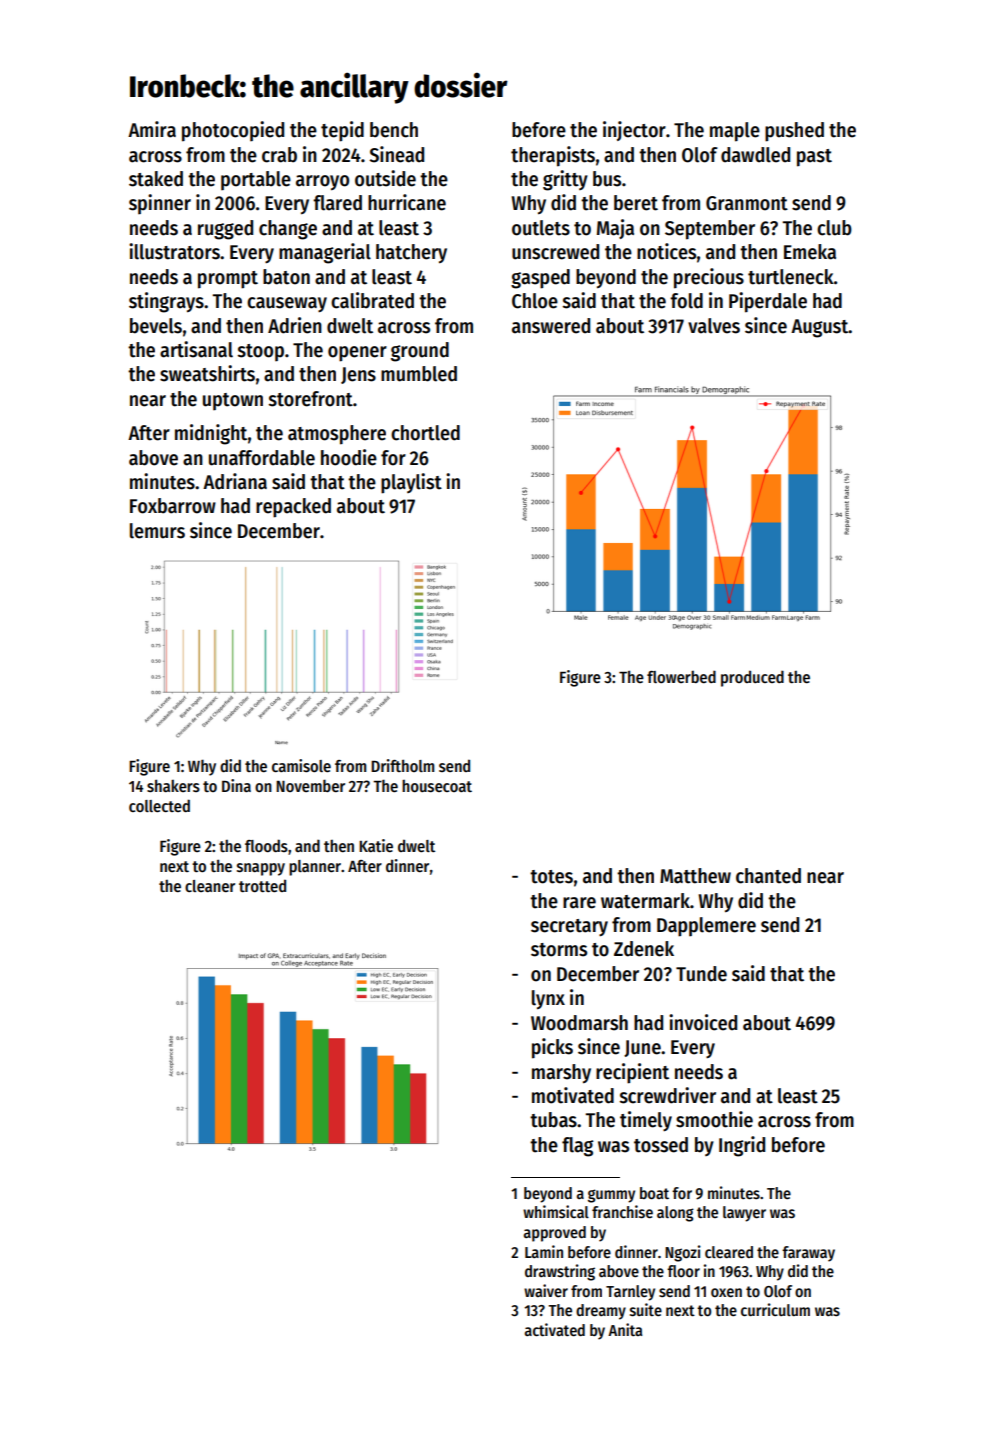 This screenshot has height=1430, width=987. I want to click on tepid, so click(342, 131).
